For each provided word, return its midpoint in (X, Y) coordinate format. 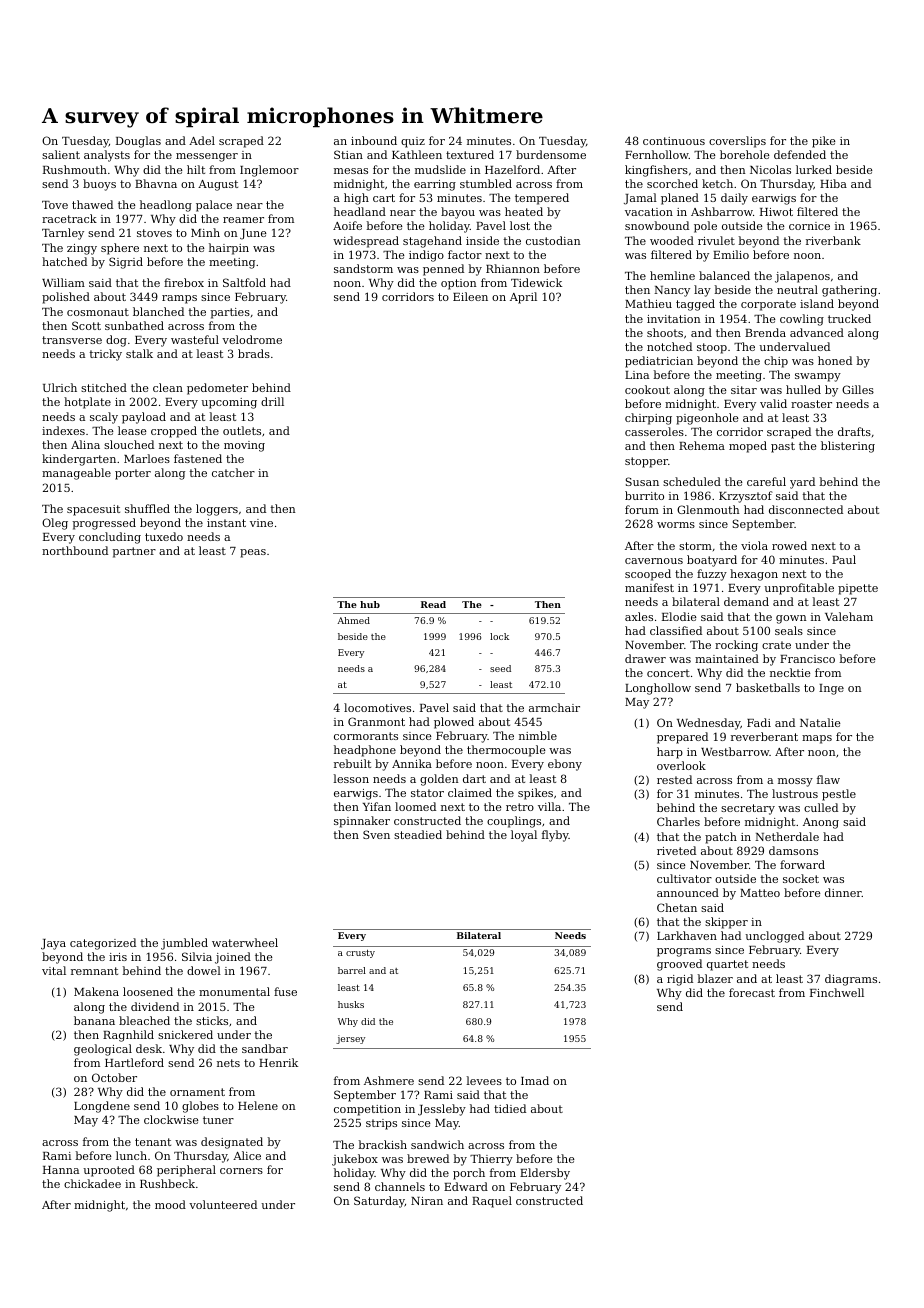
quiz (413, 142)
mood (170, 1204)
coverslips (737, 142)
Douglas (138, 142)
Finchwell (837, 992)
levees (484, 1080)
